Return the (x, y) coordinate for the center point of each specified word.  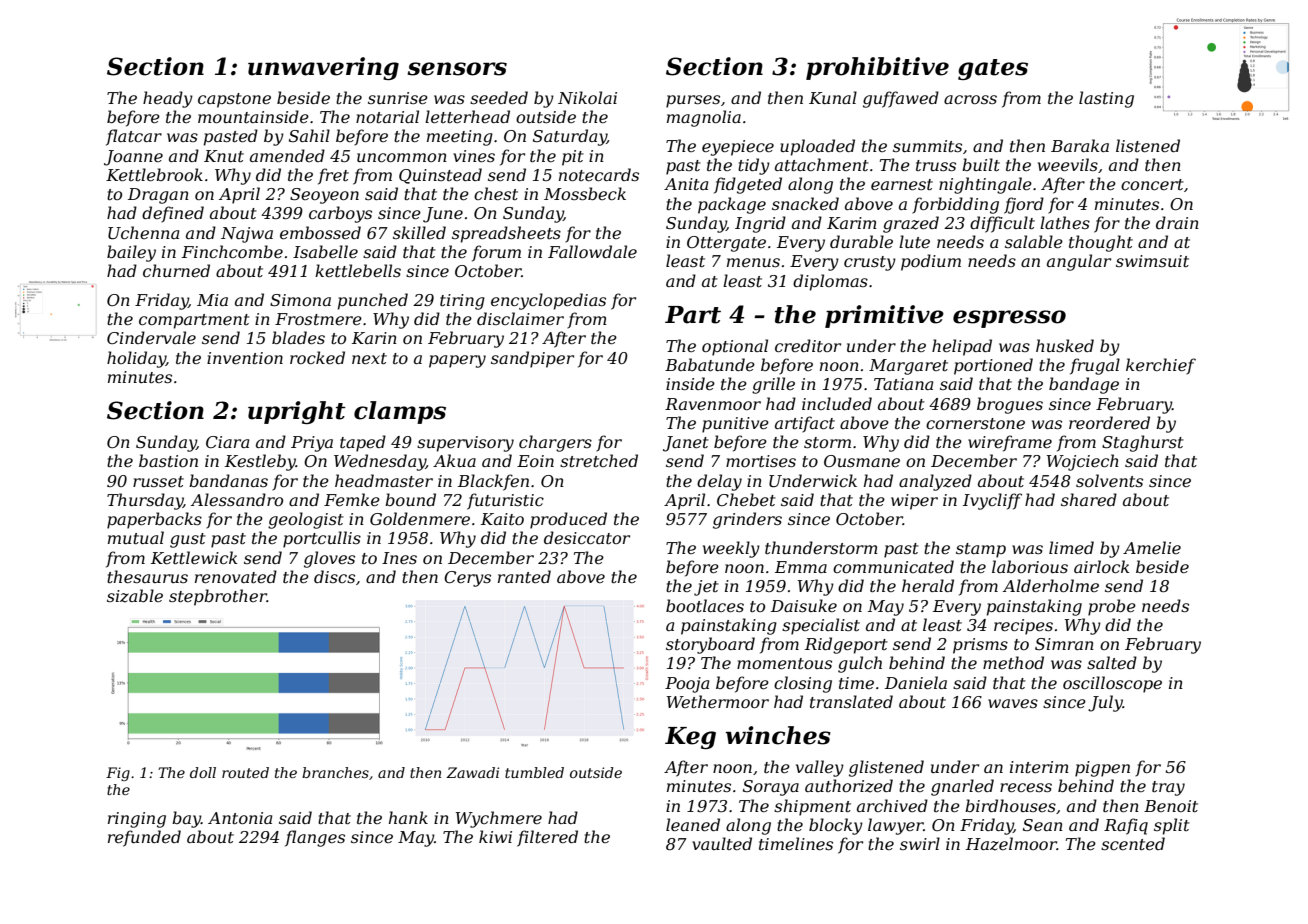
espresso (1009, 319)
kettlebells (358, 270)
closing (803, 684)
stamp (981, 550)
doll (203, 772)
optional (735, 347)
